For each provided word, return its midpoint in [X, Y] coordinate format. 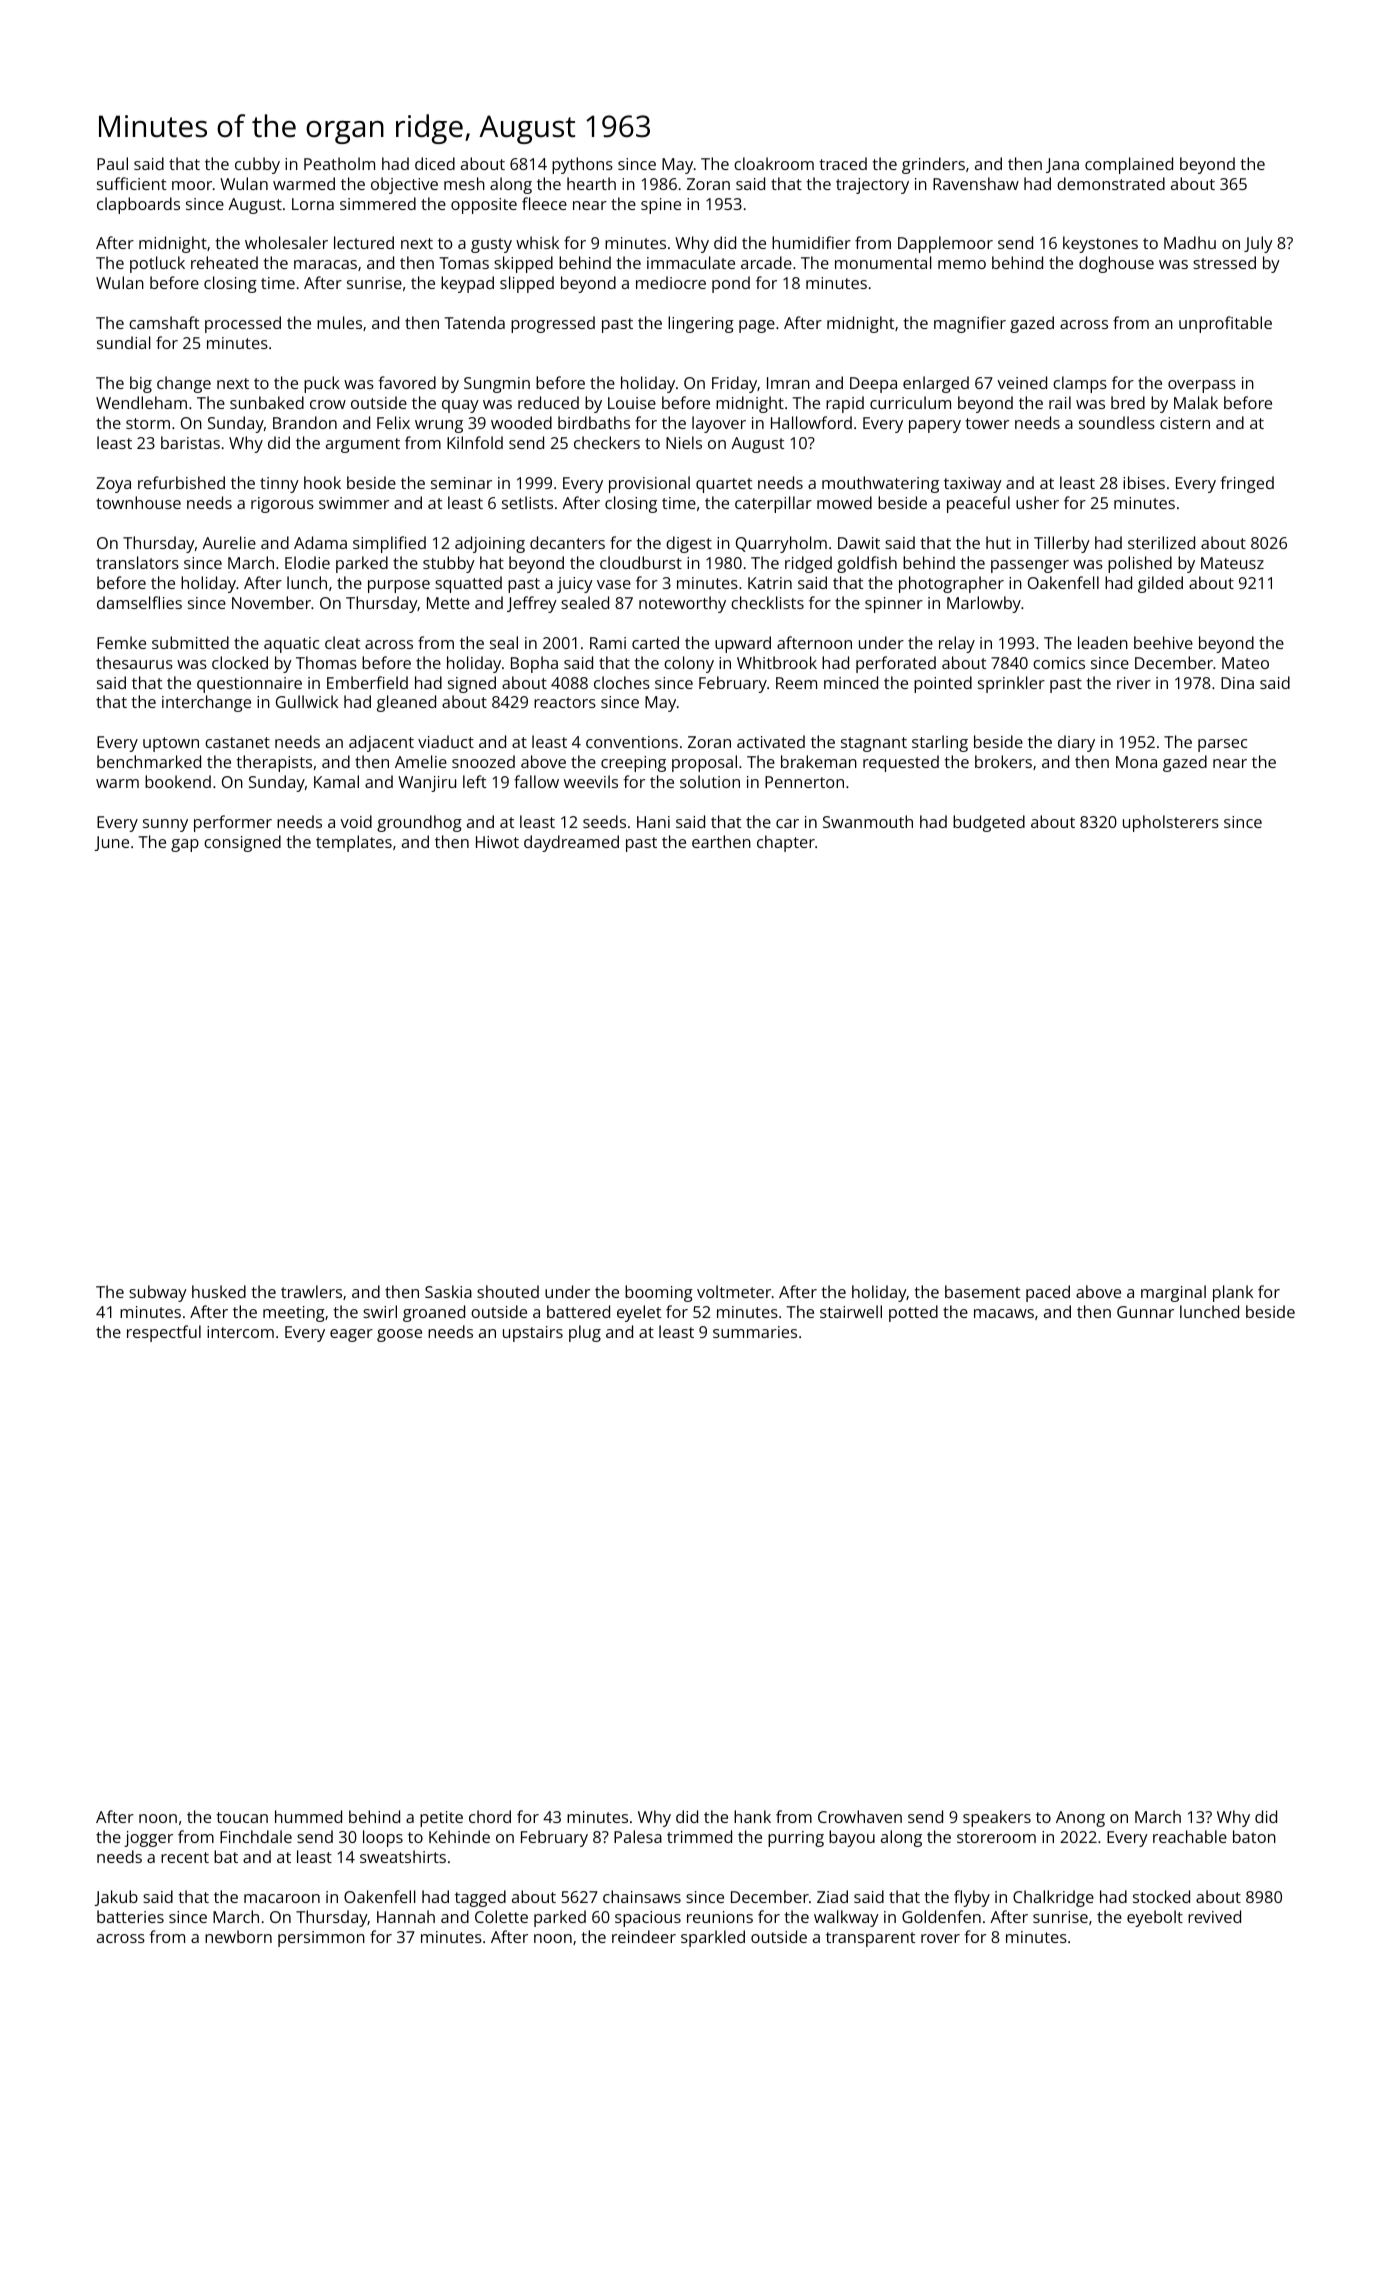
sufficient [131, 183]
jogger [148, 1839]
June [111, 843]
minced [851, 682]
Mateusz [1232, 563]
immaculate [691, 262]
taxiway [973, 485]
